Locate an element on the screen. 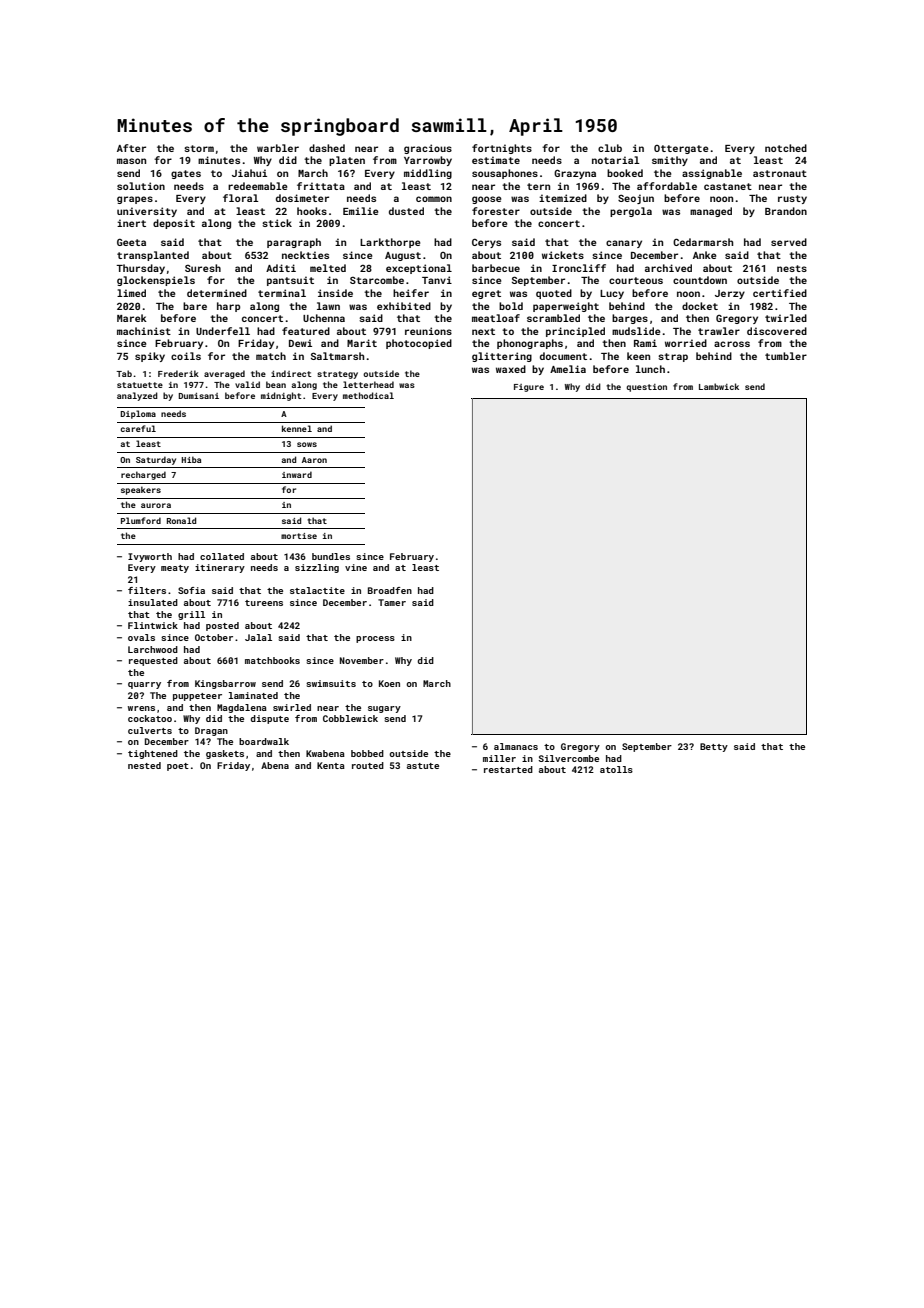 This screenshot has height=1308, width=924. almanacs is located at coordinates (516, 746).
